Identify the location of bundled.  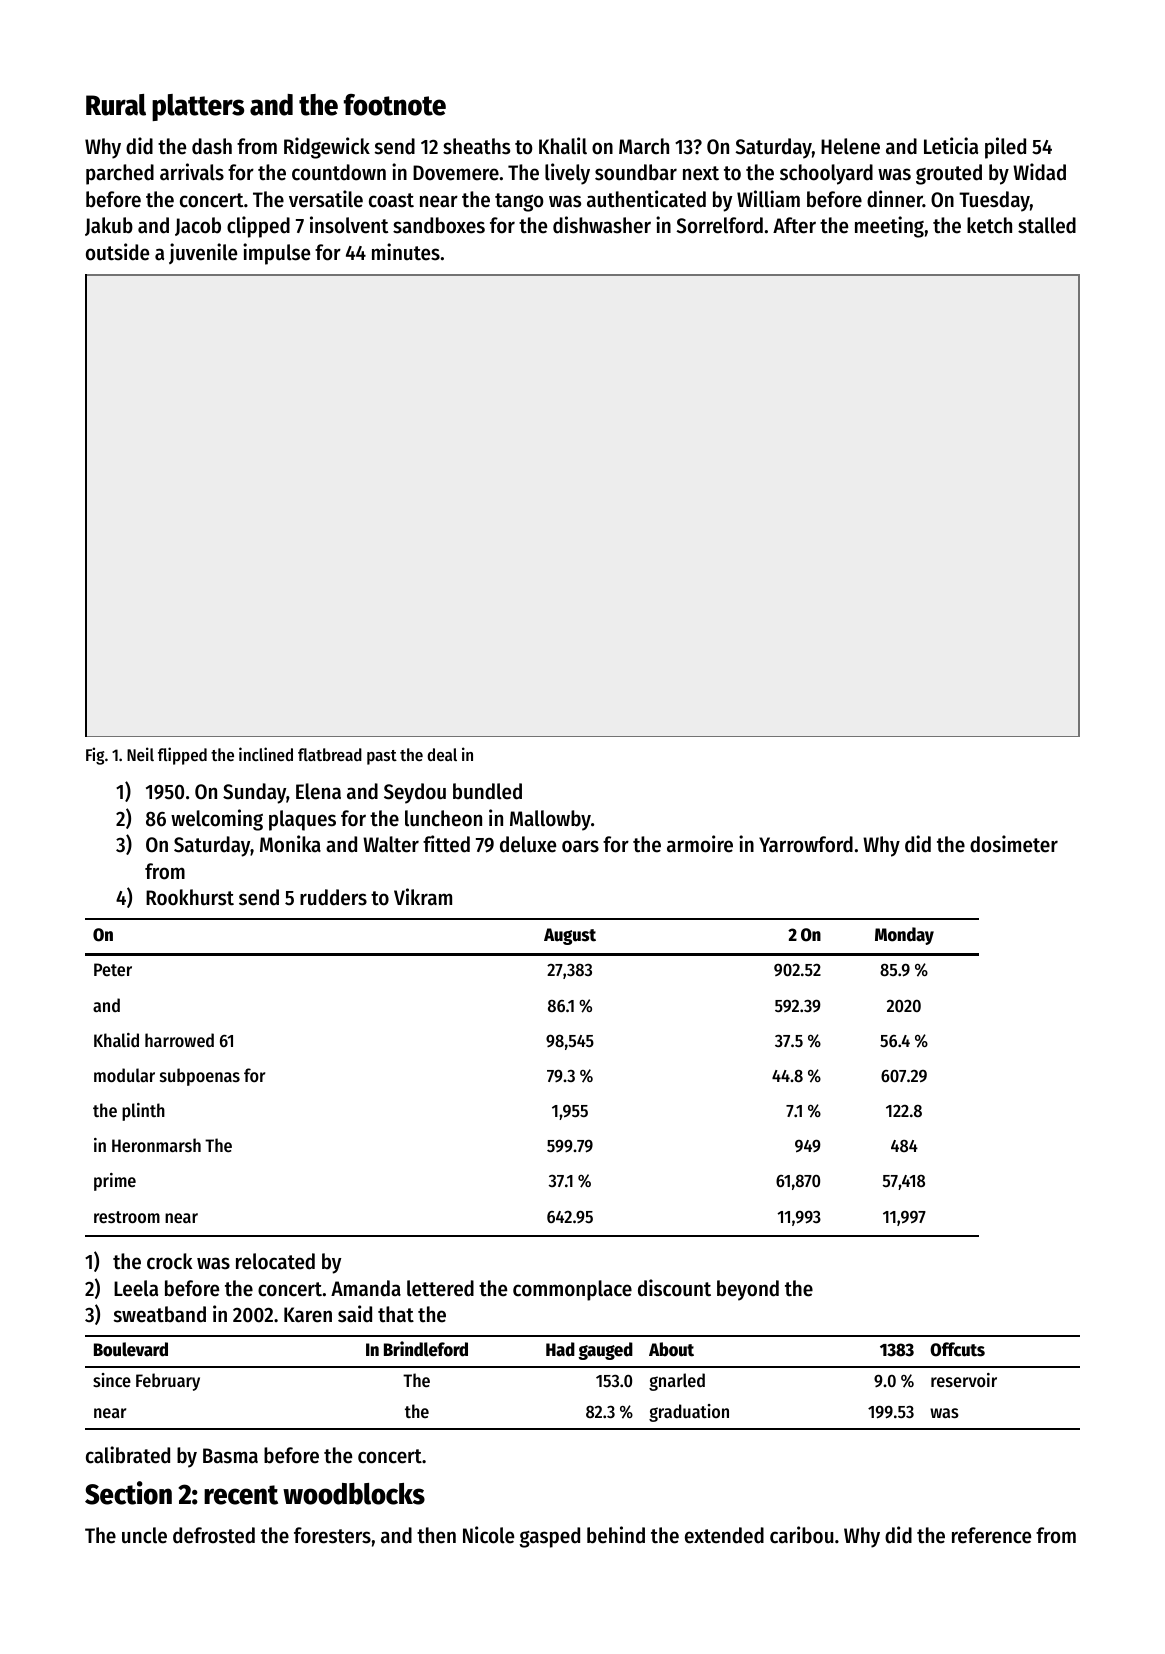
(487, 791).
